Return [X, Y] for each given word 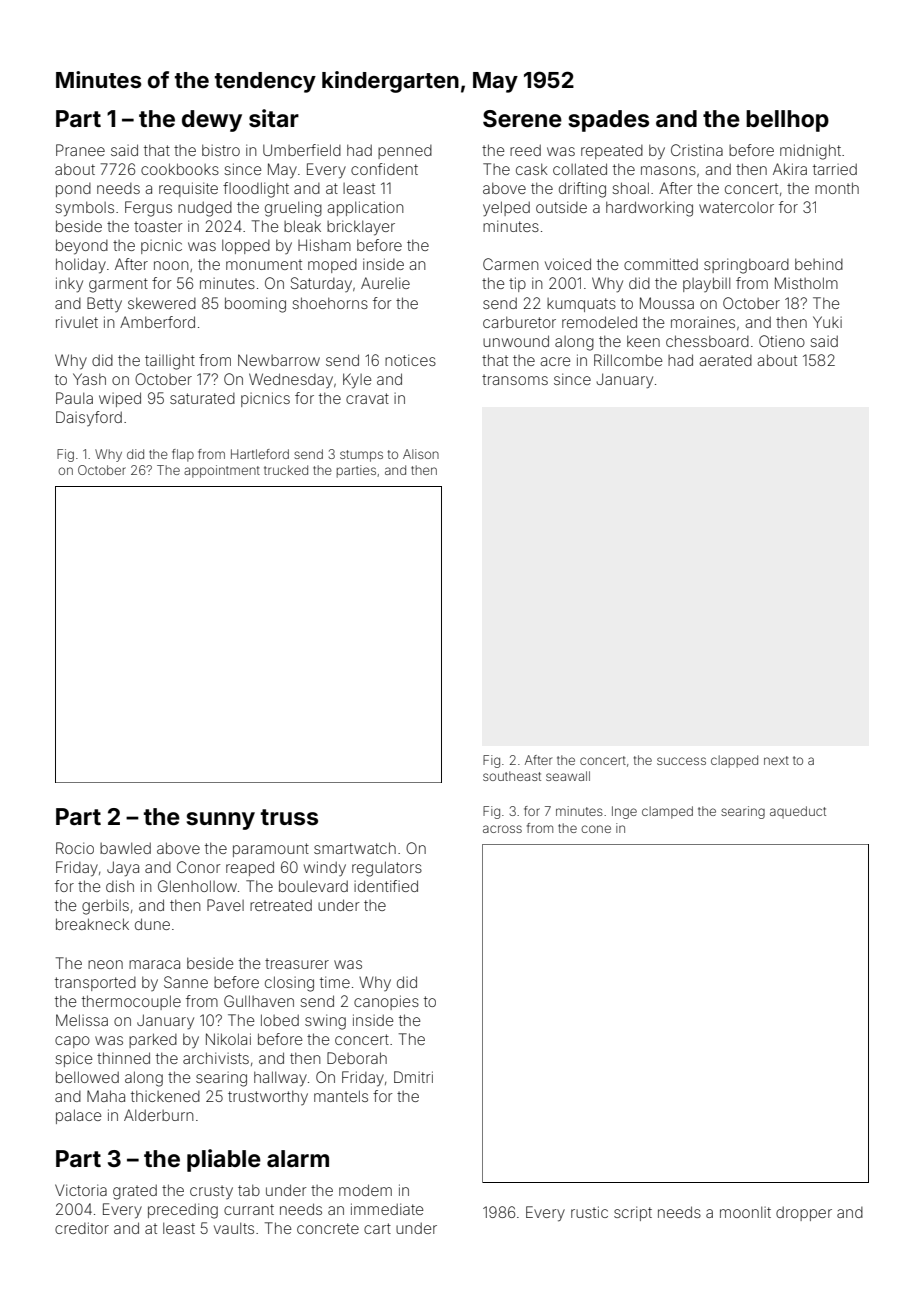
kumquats [581, 305]
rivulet [77, 322]
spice [73, 1059]
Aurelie [385, 283]
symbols [84, 209]
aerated [725, 360]
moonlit [745, 1212]
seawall [568, 776]
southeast [512, 776]
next [776, 760]
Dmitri [413, 1077]
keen [643, 341]
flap [183, 455]
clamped [667, 812]
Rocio [75, 848]
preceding [183, 1211]
